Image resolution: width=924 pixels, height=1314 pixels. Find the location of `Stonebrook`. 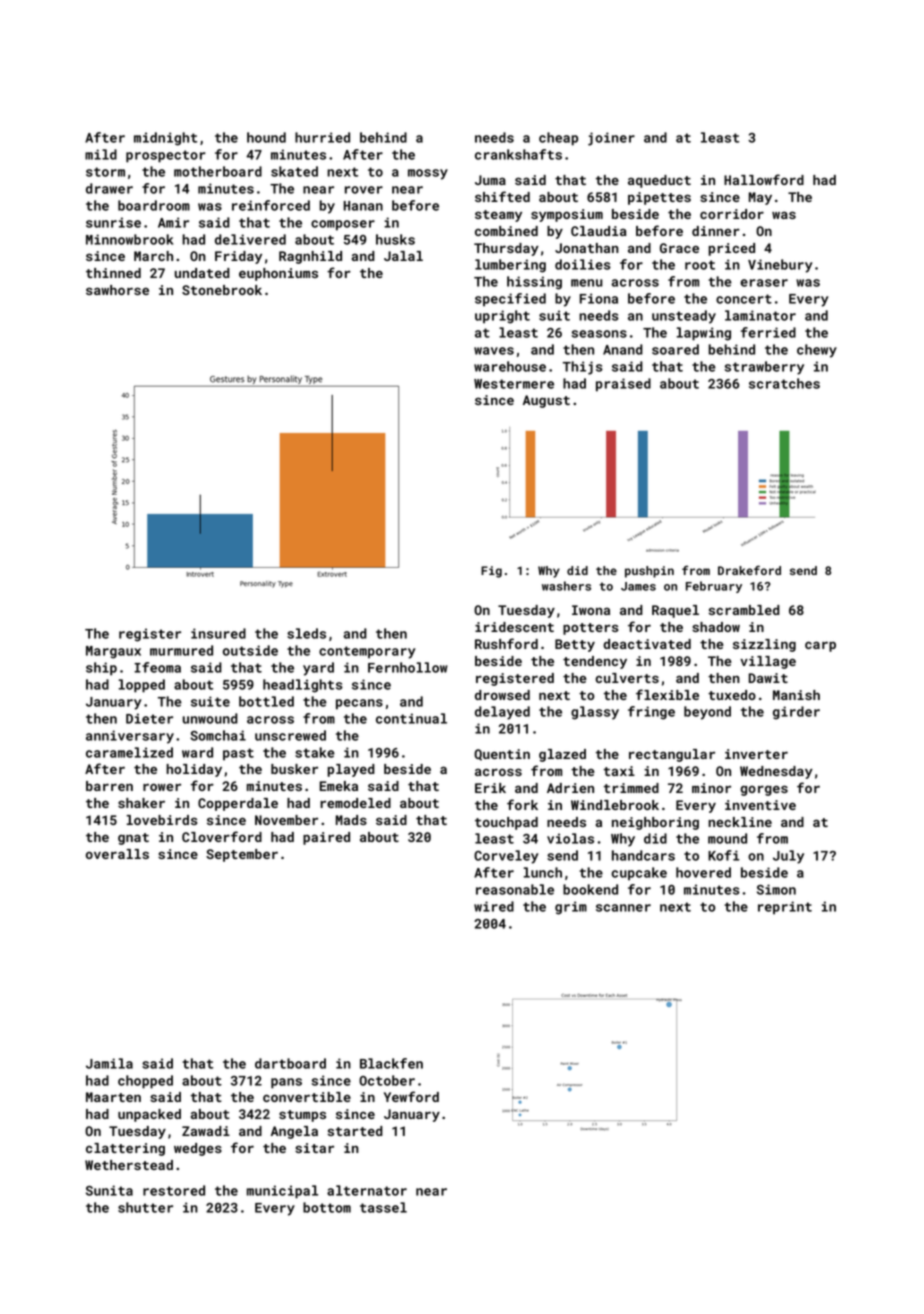

Stonebrook is located at coordinates (222, 290).
